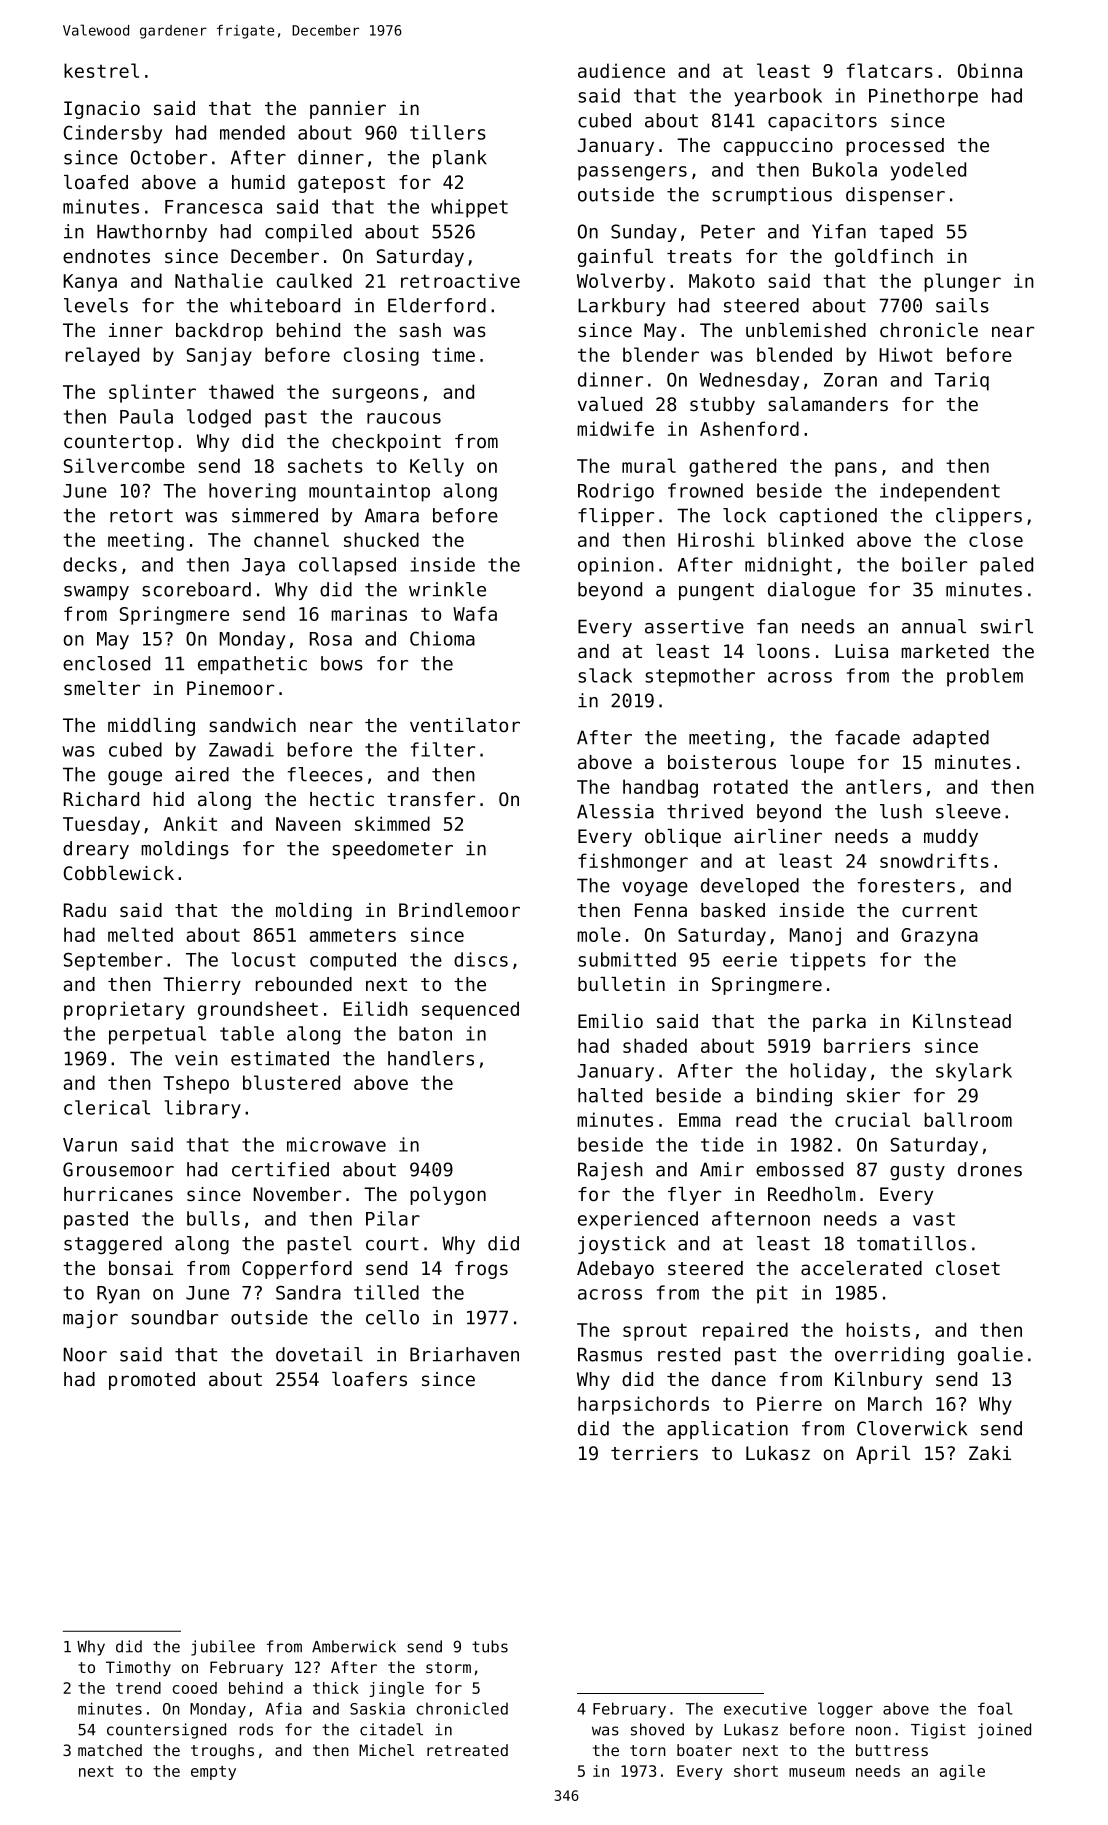 The height and width of the document is (1825, 1108). I want to click on thick, so click(336, 1688).
